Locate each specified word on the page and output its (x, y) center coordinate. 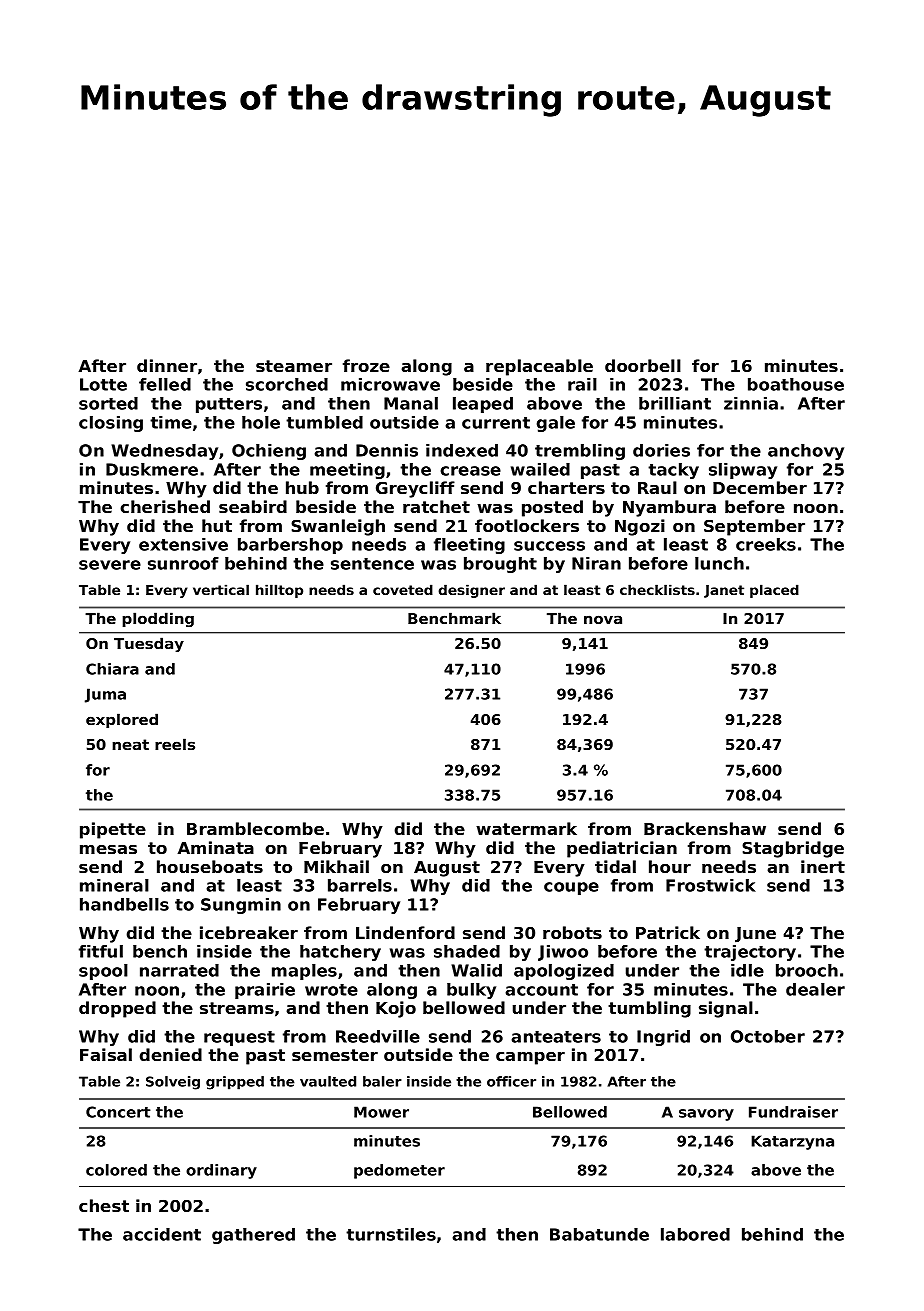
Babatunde (599, 1234)
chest (104, 1205)
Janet (724, 591)
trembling (580, 452)
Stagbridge (793, 849)
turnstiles (391, 1234)
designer (472, 591)
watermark (526, 828)
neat (130, 744)
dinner (167, 365)
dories (661, 450)
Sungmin (241, 906)
